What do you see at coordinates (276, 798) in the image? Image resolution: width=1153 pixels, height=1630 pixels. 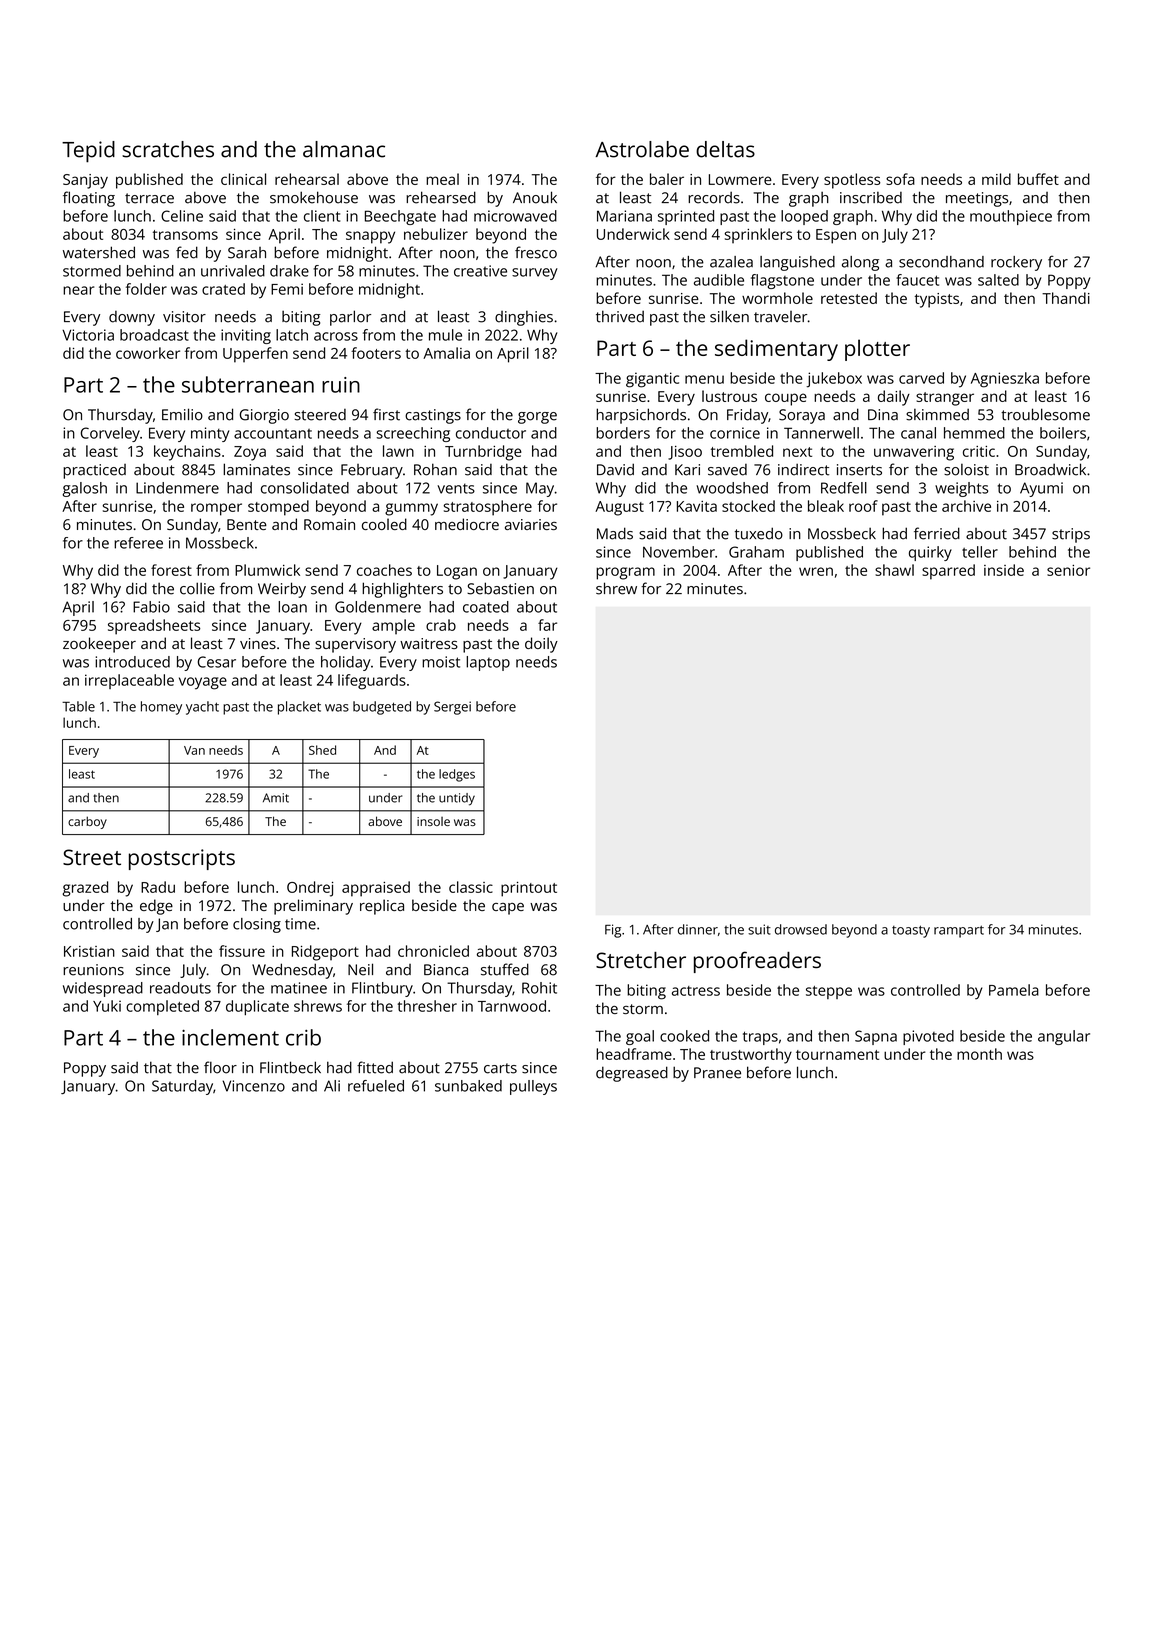 I see `Amit` at bounding box center [276, 798].
